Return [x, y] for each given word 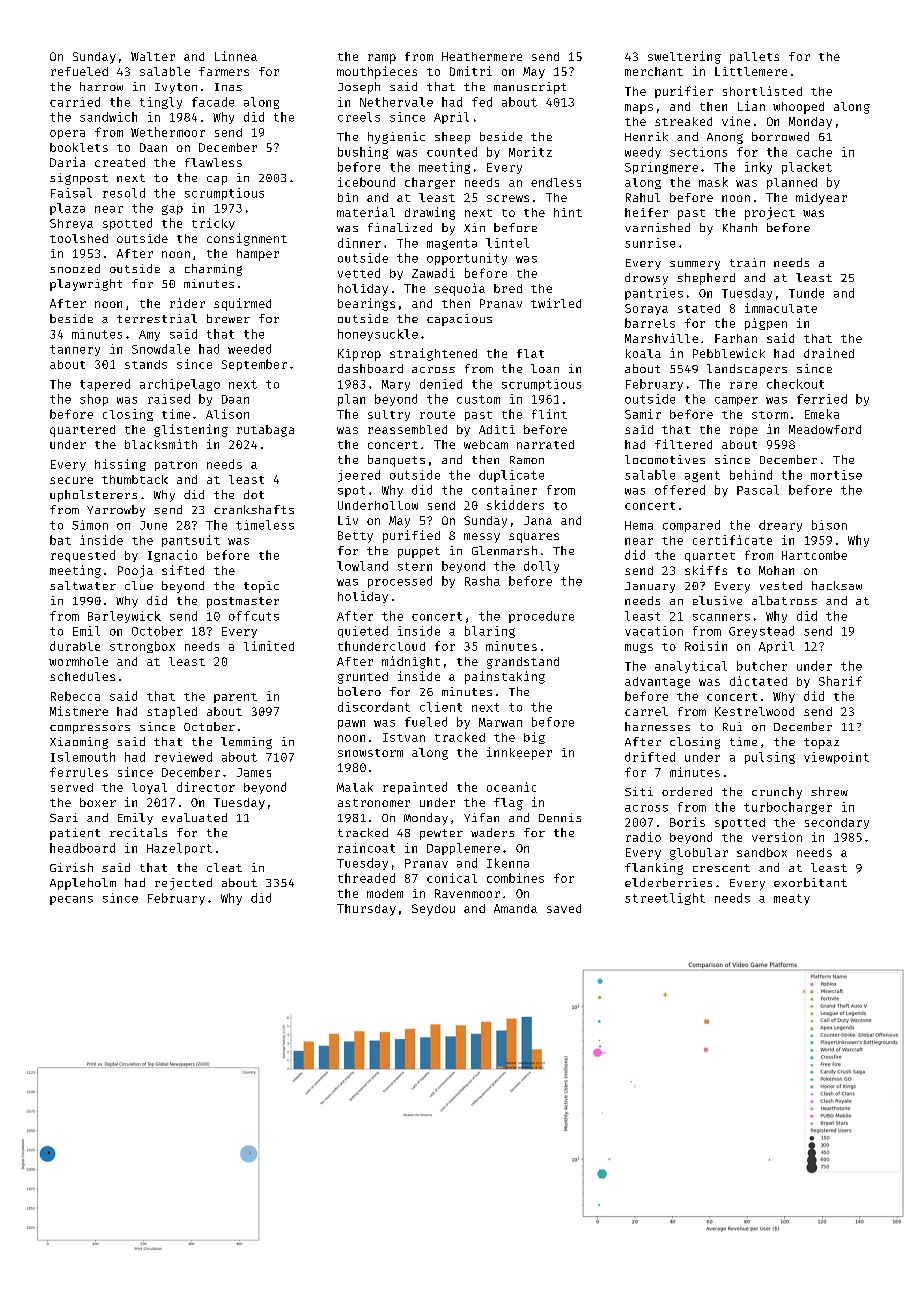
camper [736, 401]
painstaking [505, 677]
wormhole [78, 661]
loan [545, 368]
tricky [213, 224]
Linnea [236, 56]
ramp [382, 59]
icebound [366, 182]
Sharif [840, 681]
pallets [754, 58]
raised [169, 399]
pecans [71, 900]
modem [385, 893]
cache [814, 152]
